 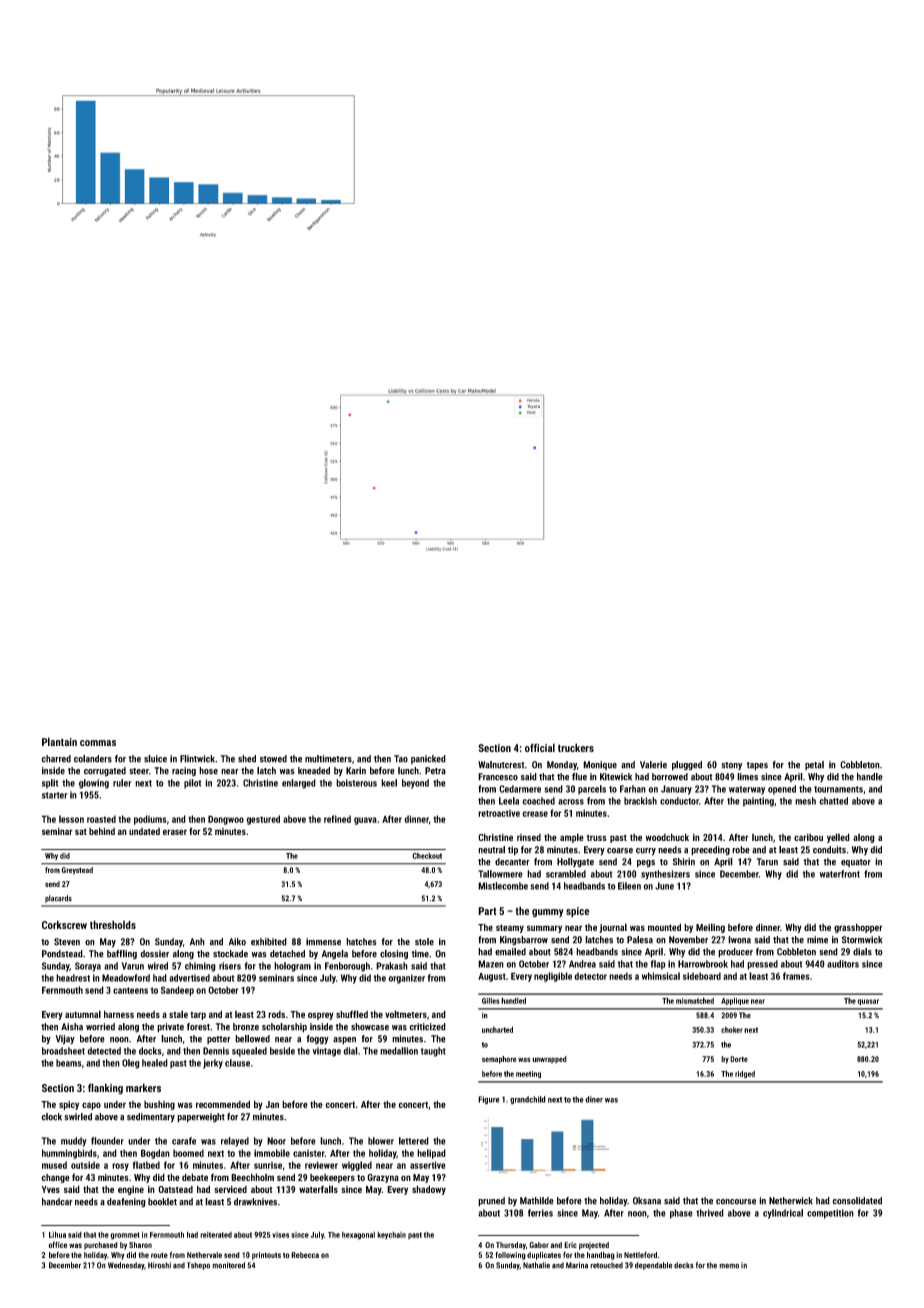 I want to click on pilot, so click(x=192, y=784).
